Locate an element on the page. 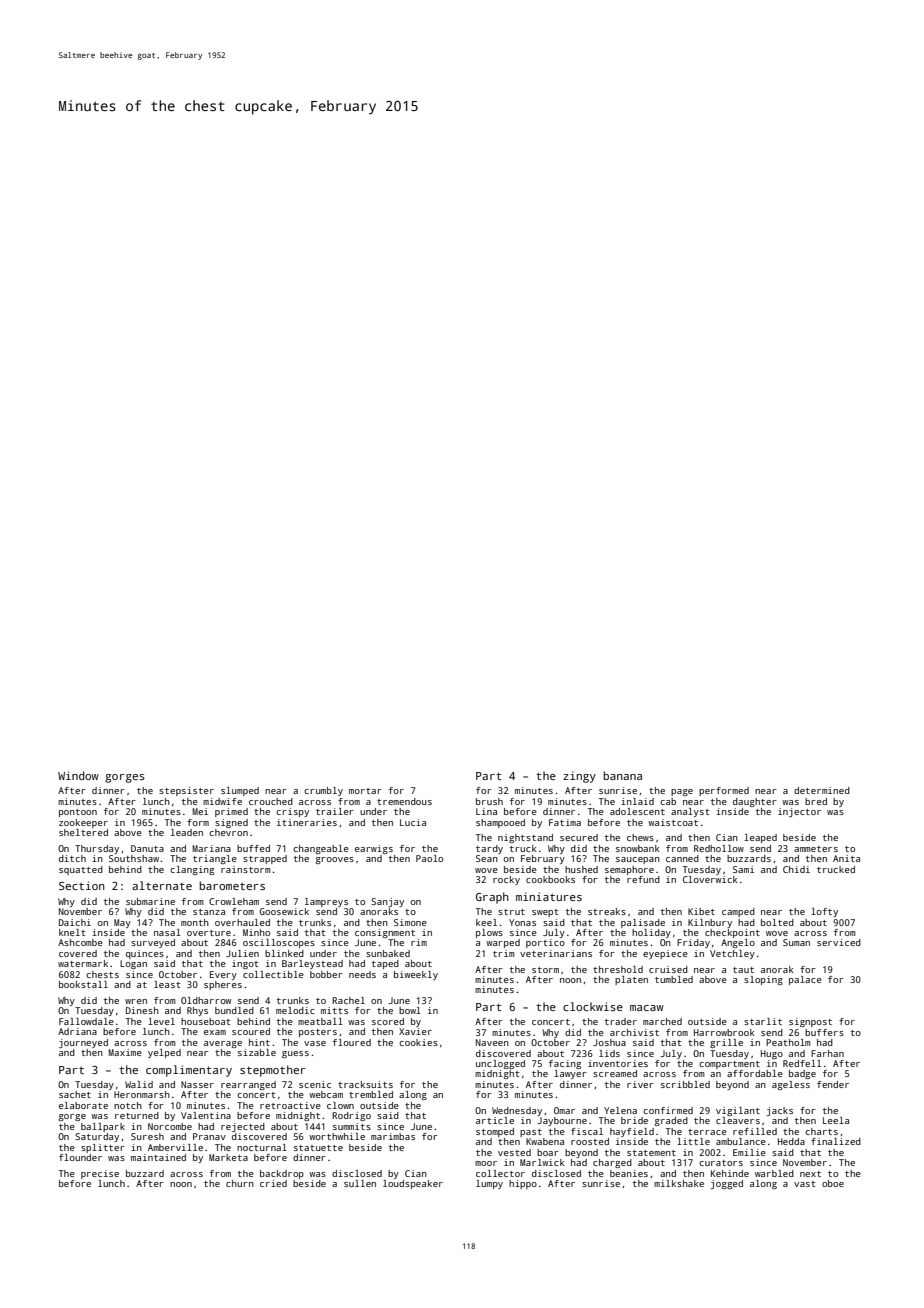 Image resolution: width=924 pixels, height=1308 pixels. Danuta is located at coordinates (147, 848).
